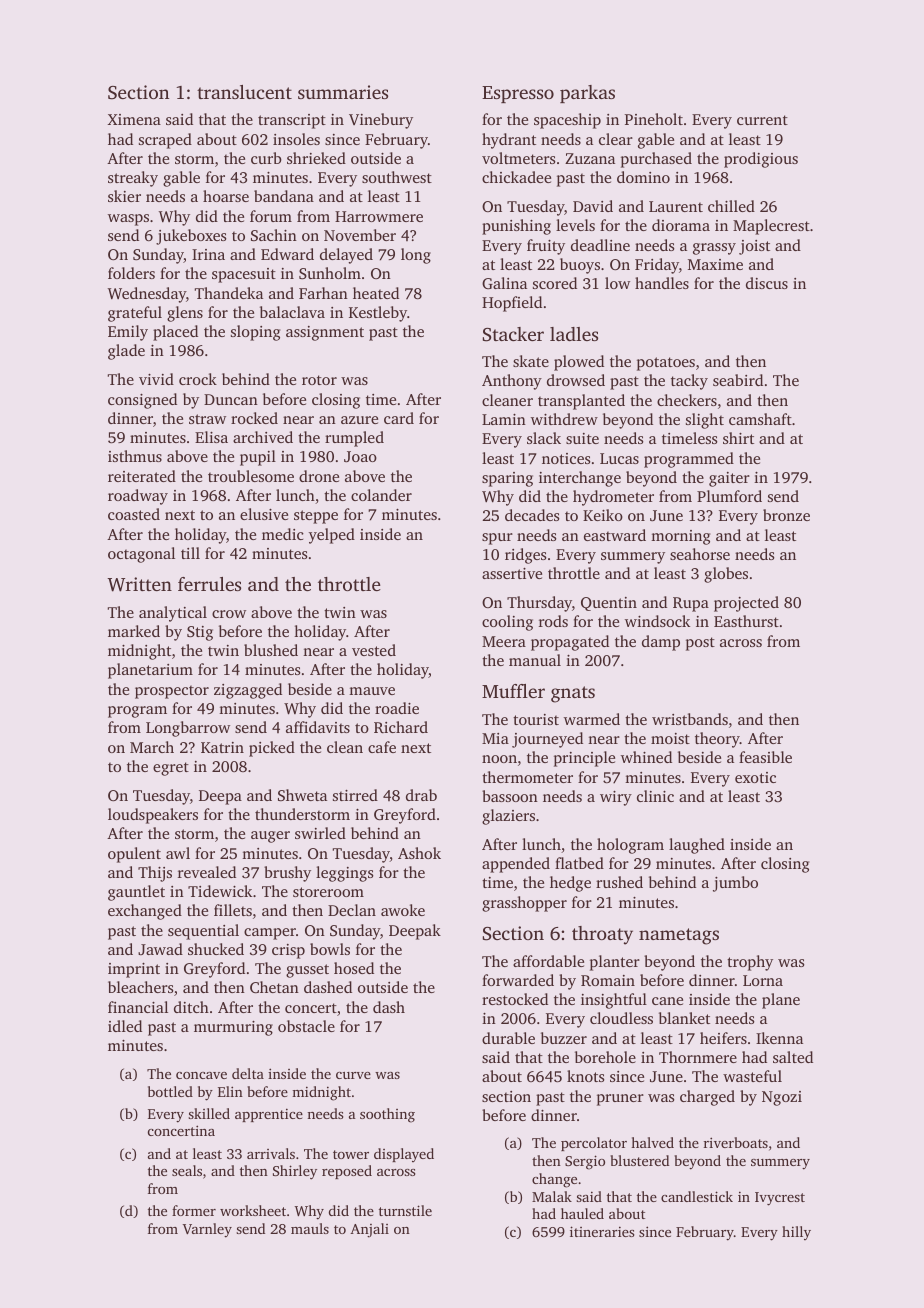 This screenshot has height=1308, width=924. I want to click on current, so click(762, 120).
